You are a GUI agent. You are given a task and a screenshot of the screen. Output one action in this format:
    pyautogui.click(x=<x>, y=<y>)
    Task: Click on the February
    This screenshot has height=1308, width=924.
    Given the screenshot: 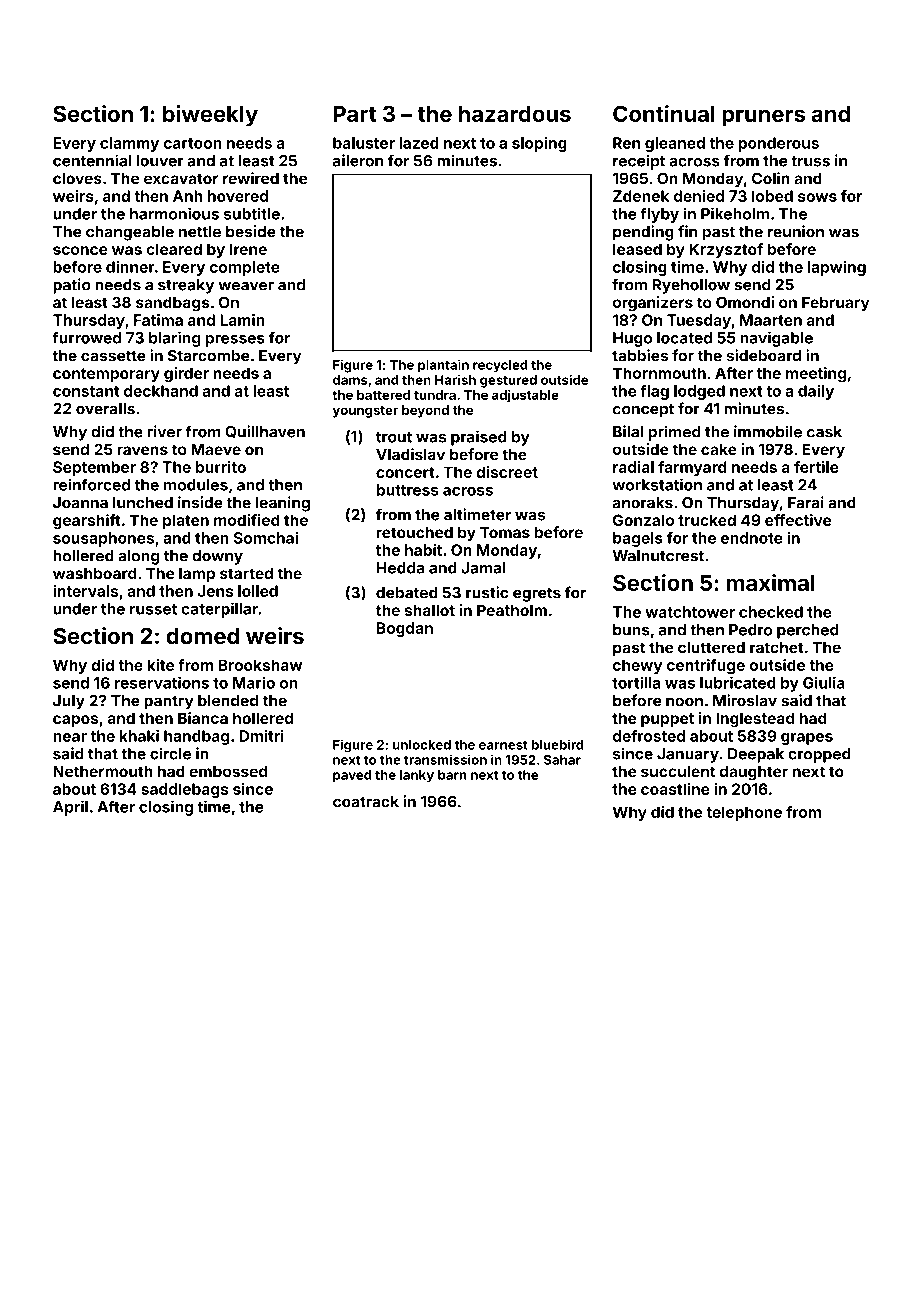 What is the action you would take?
    pyautogui.click(x=835, y=304)
